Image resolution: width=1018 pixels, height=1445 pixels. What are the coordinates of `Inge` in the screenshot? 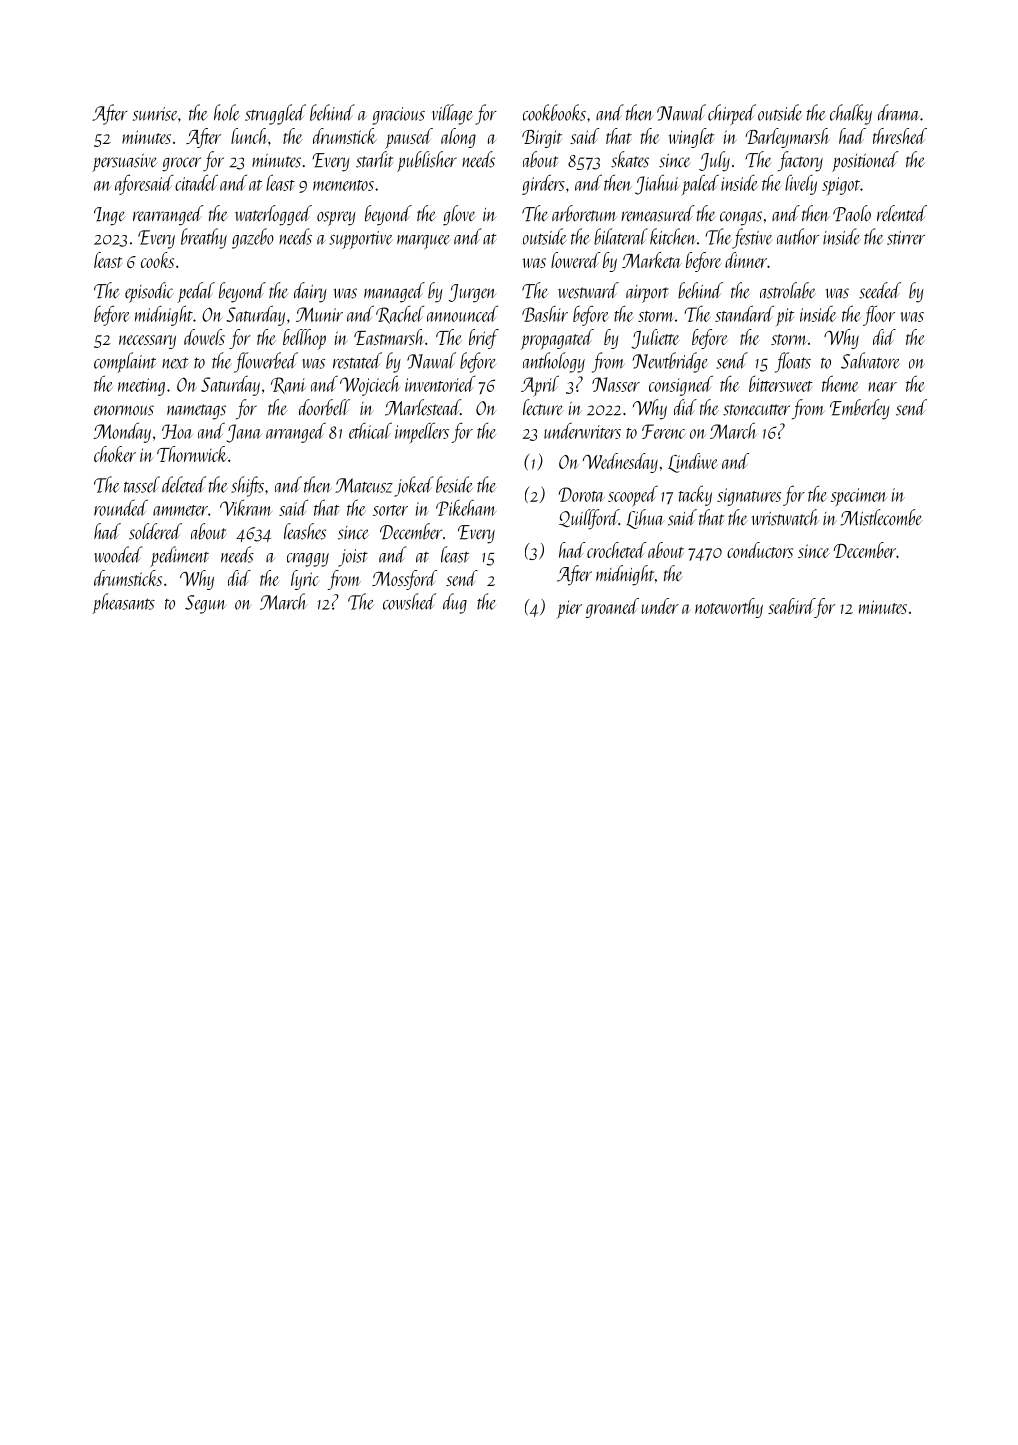 It's located at (109, 216).
